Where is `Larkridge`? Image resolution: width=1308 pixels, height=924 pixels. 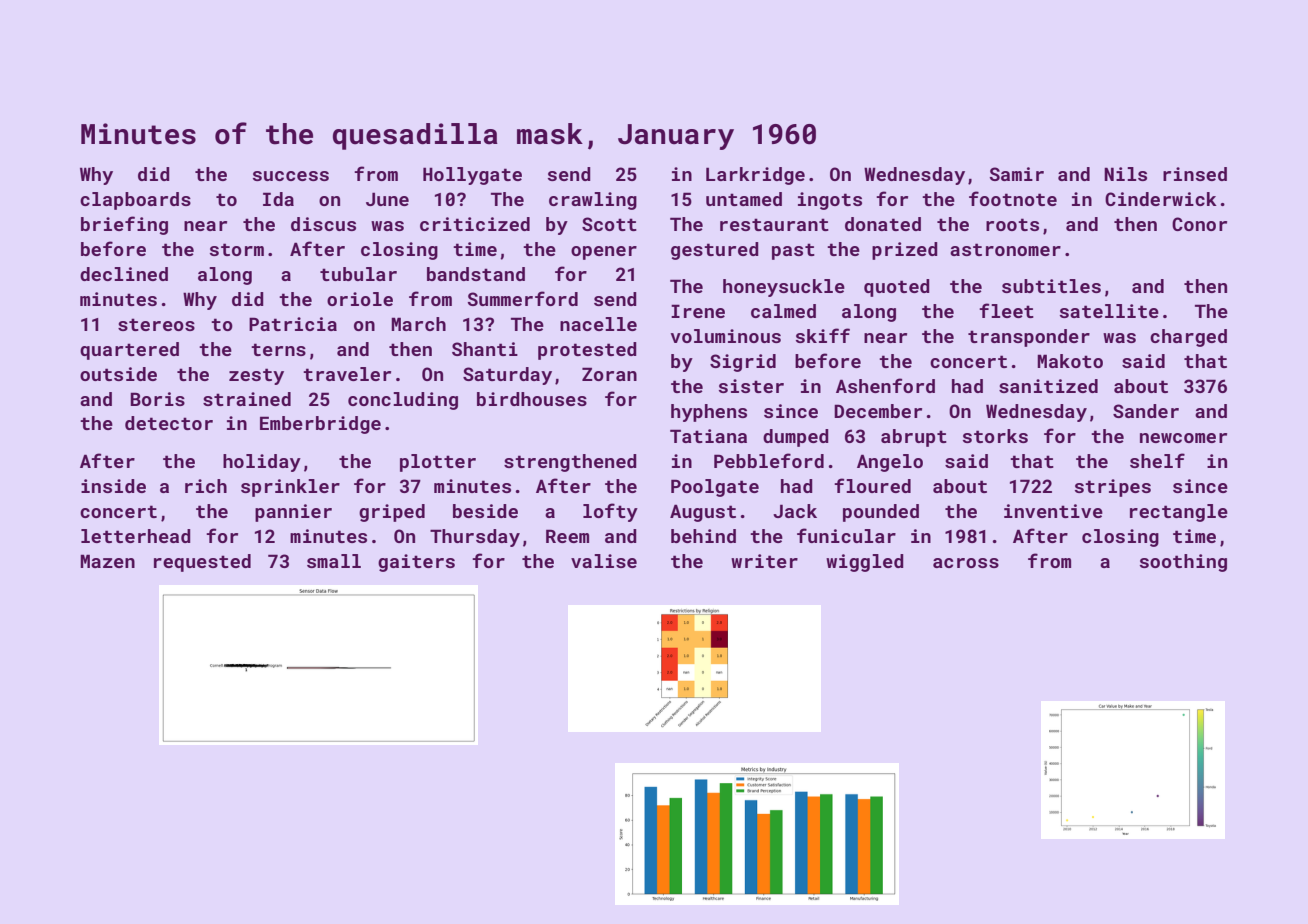
Larkridge is located at coordinates (755, 176).
